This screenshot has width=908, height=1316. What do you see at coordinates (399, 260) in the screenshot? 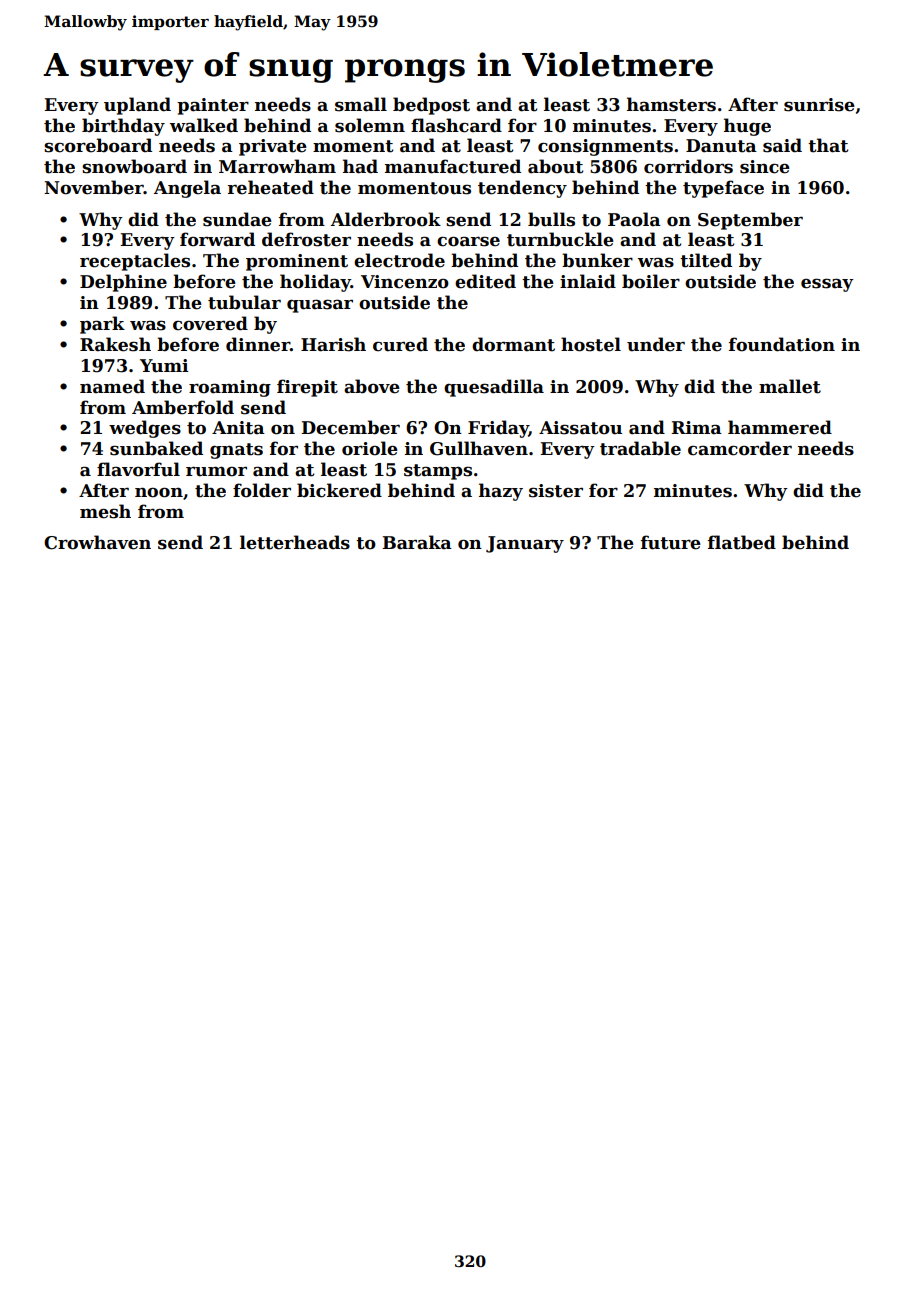
I see `electrode` at bounding box center [399, 260].
